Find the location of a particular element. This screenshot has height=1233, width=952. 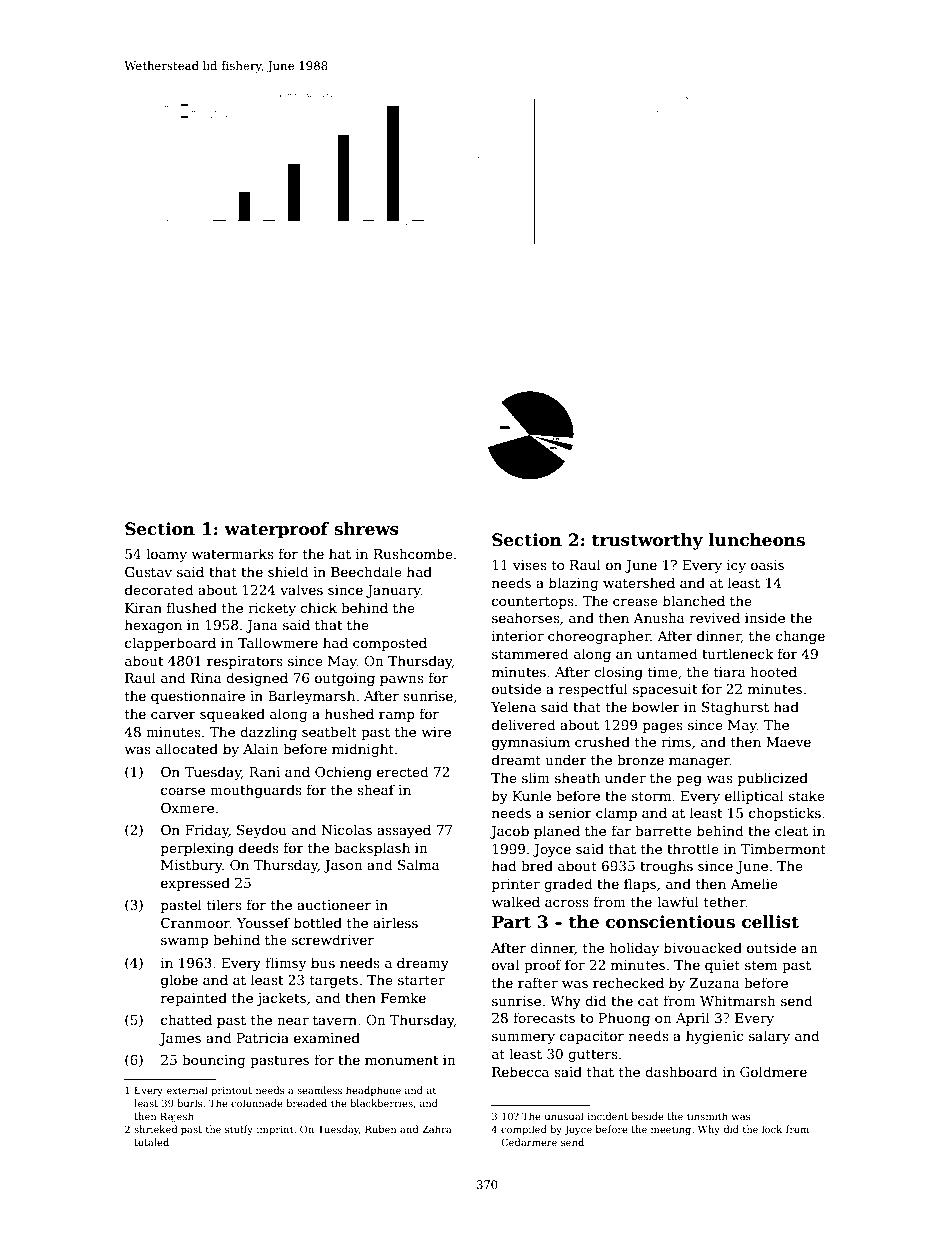

Alain is located at coordinates (261, 748).
